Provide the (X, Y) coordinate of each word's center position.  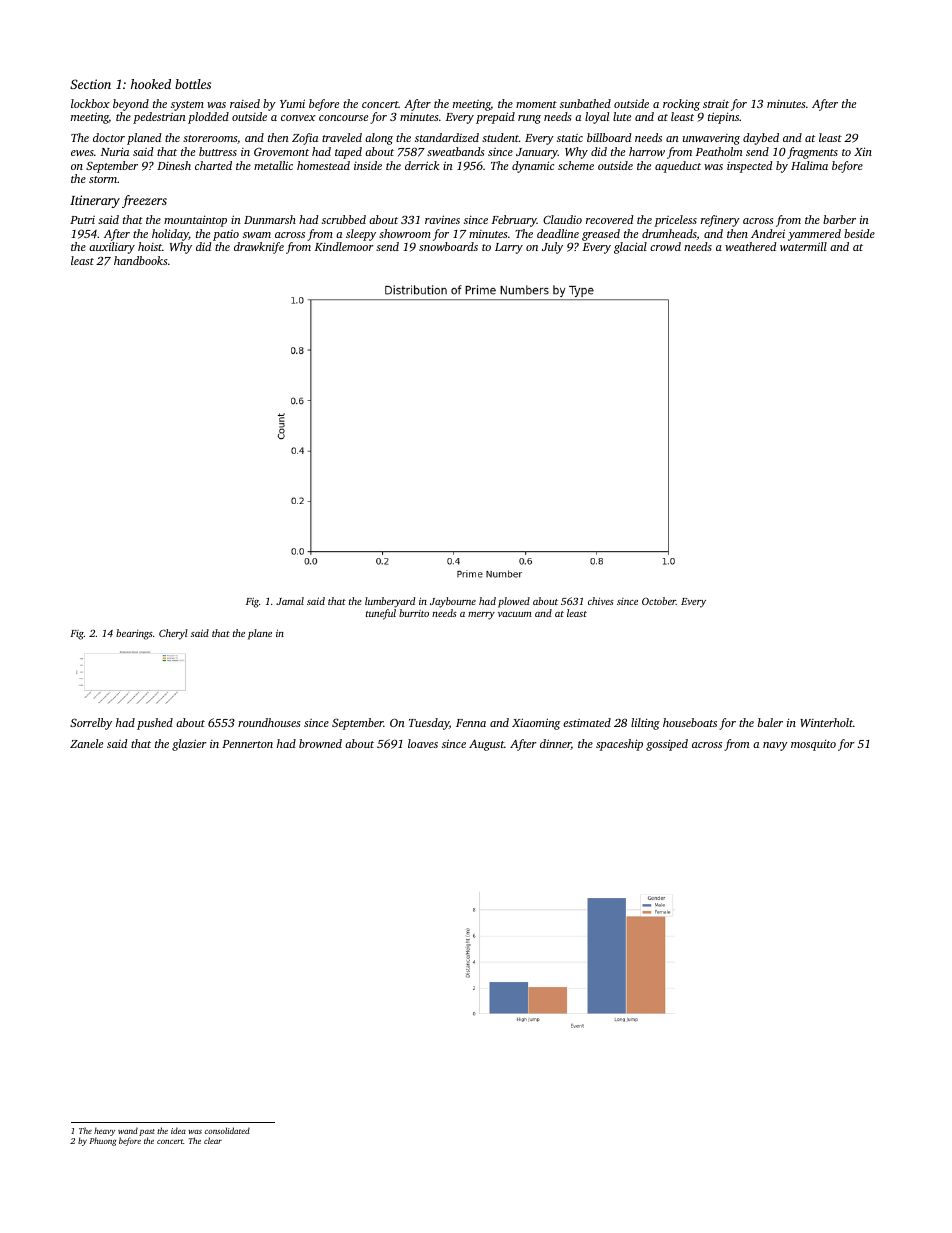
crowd (665, 246)
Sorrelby (91, 724)
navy (775, 746)
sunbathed (585, 103)
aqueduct (678, 167)
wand (128, 1130)
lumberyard (390, 602)
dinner (555, 744)
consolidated (227, 1130)
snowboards (448, 246)
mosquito (813, 745)
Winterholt (826, 722)
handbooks (141, 260)
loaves (423, 743)
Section (90, 84)
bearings (134, 634)
